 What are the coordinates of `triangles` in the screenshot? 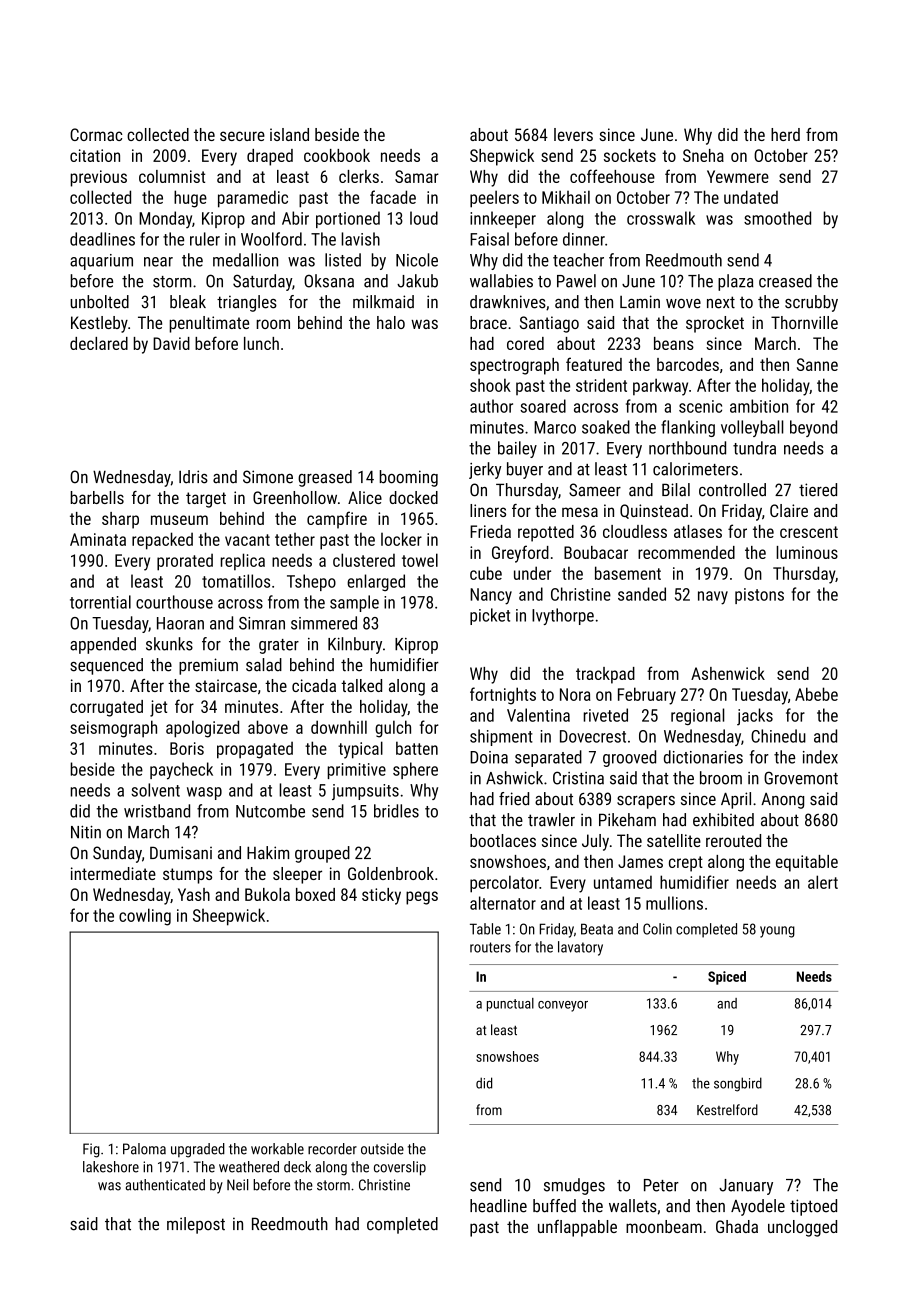 It's located at (247, 303).
